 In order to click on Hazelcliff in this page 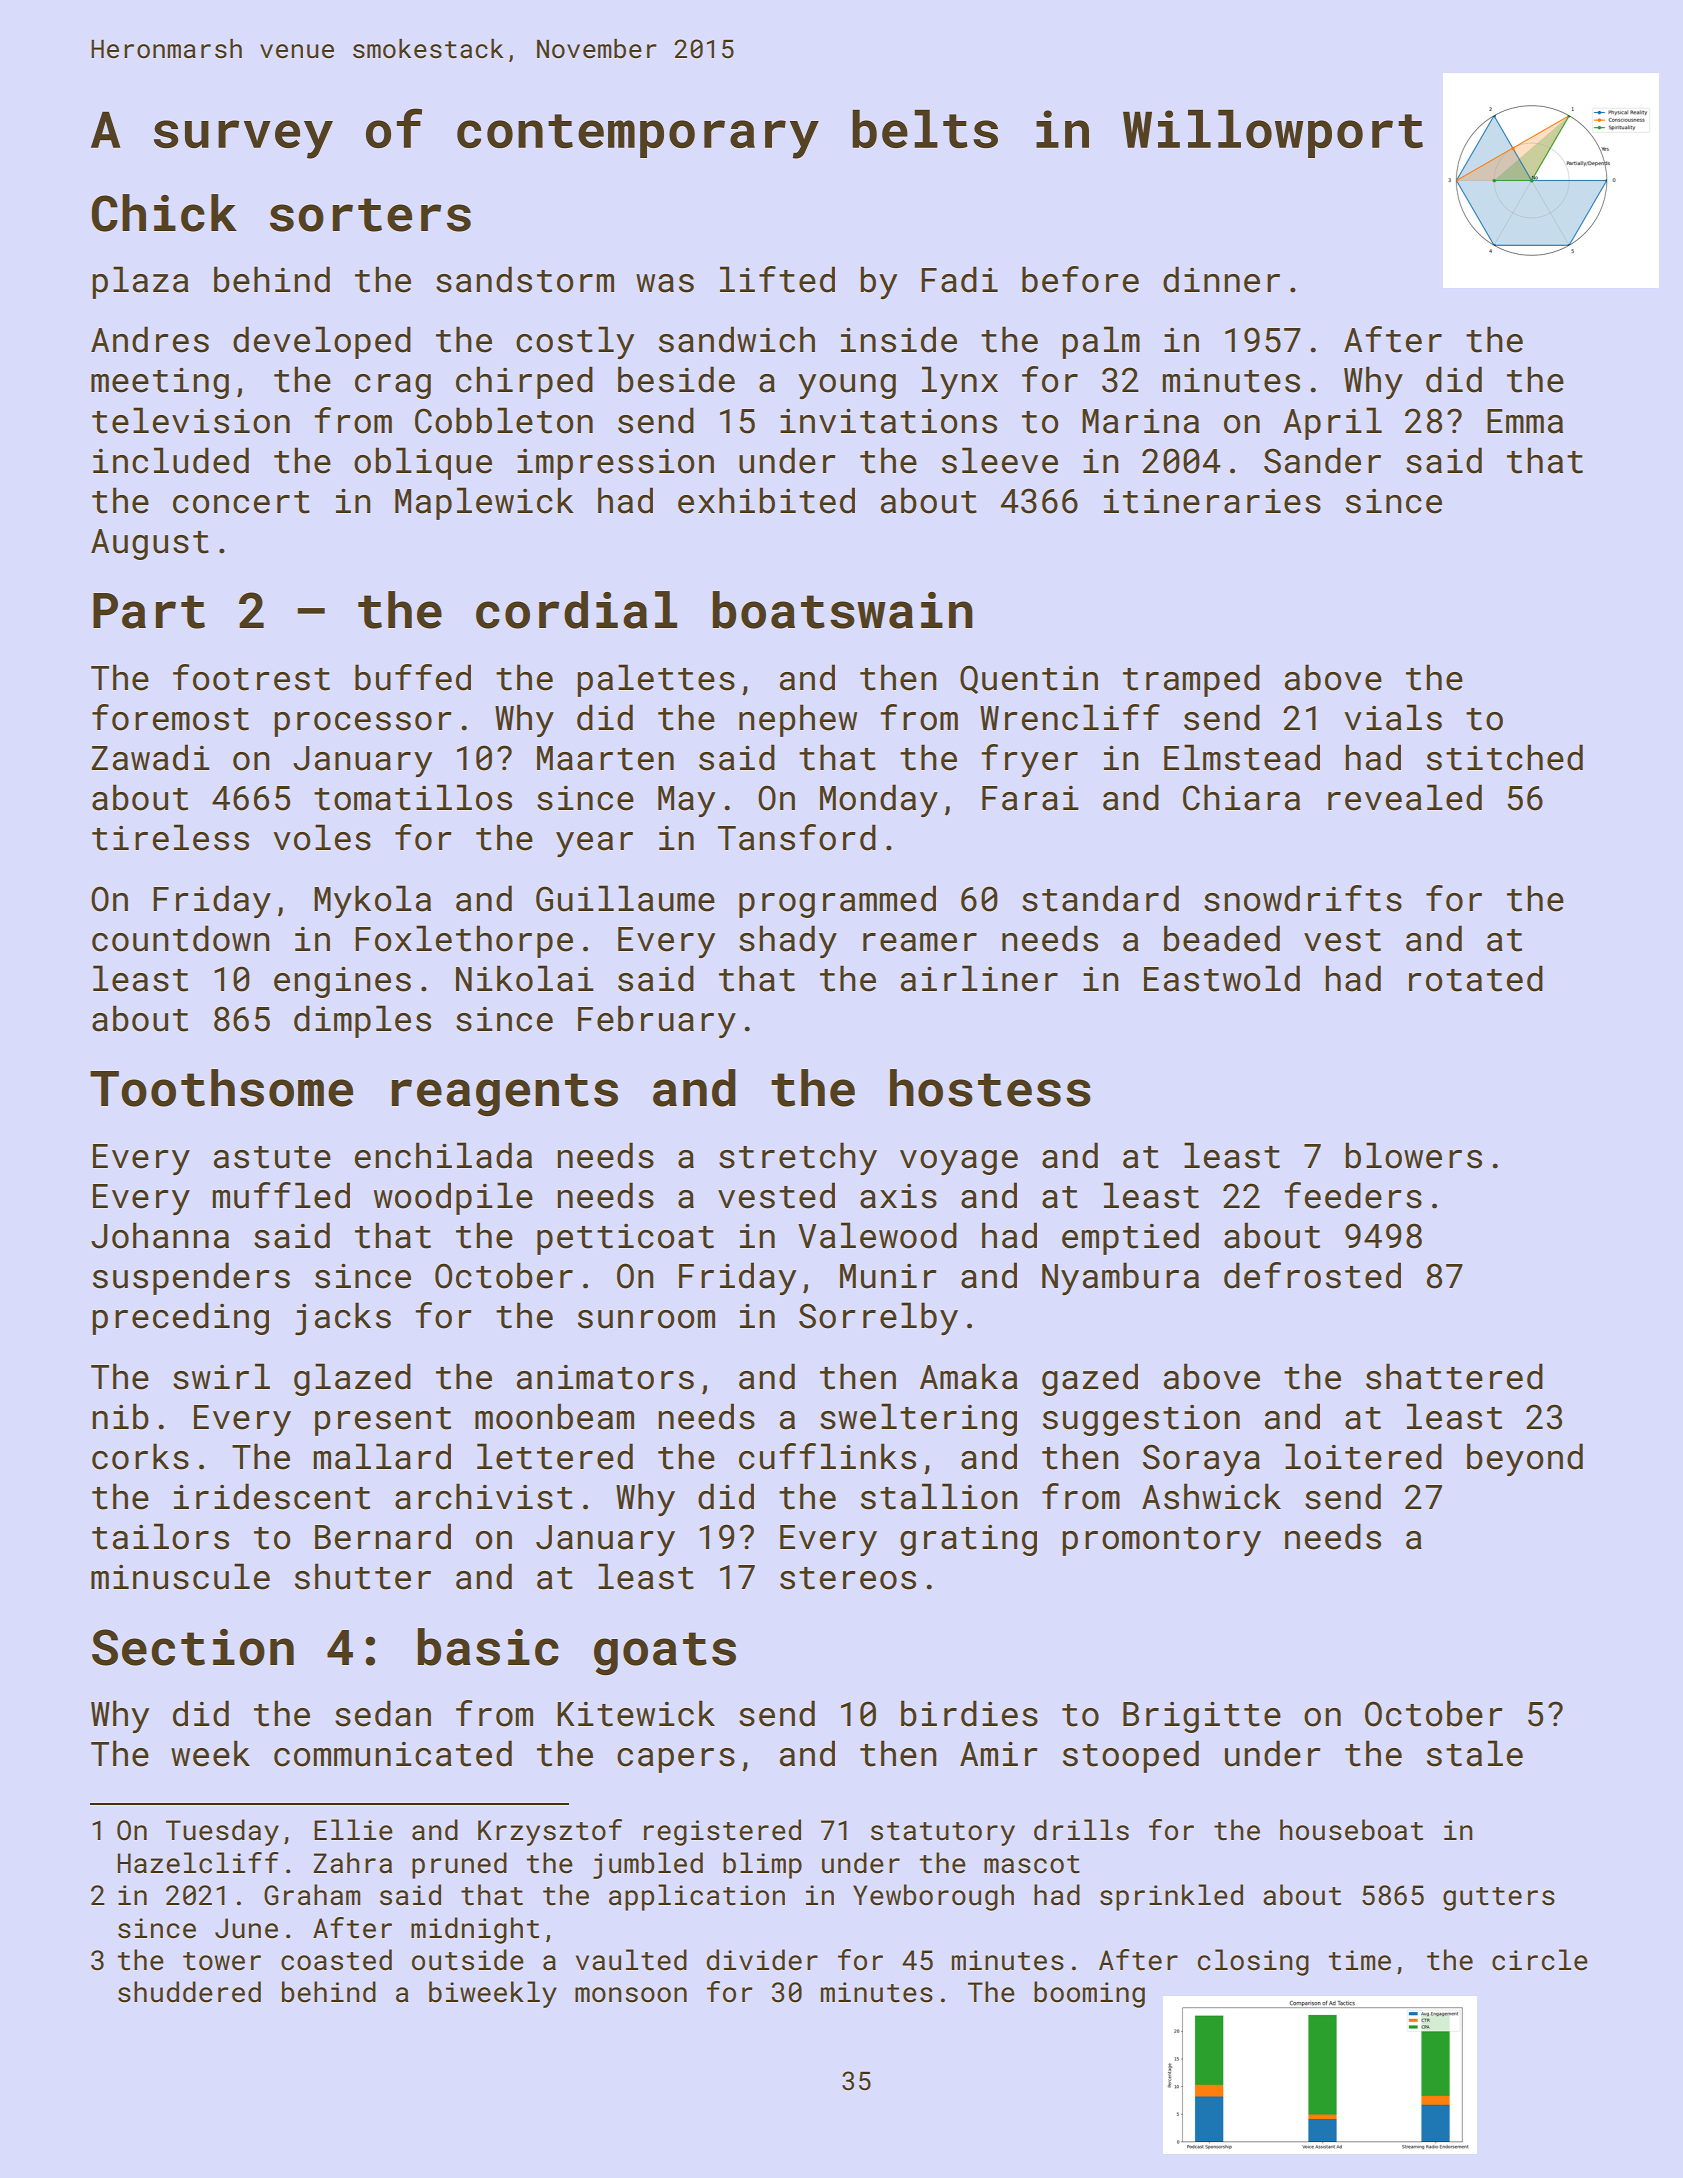, I will do `click(197, 1863)`.
